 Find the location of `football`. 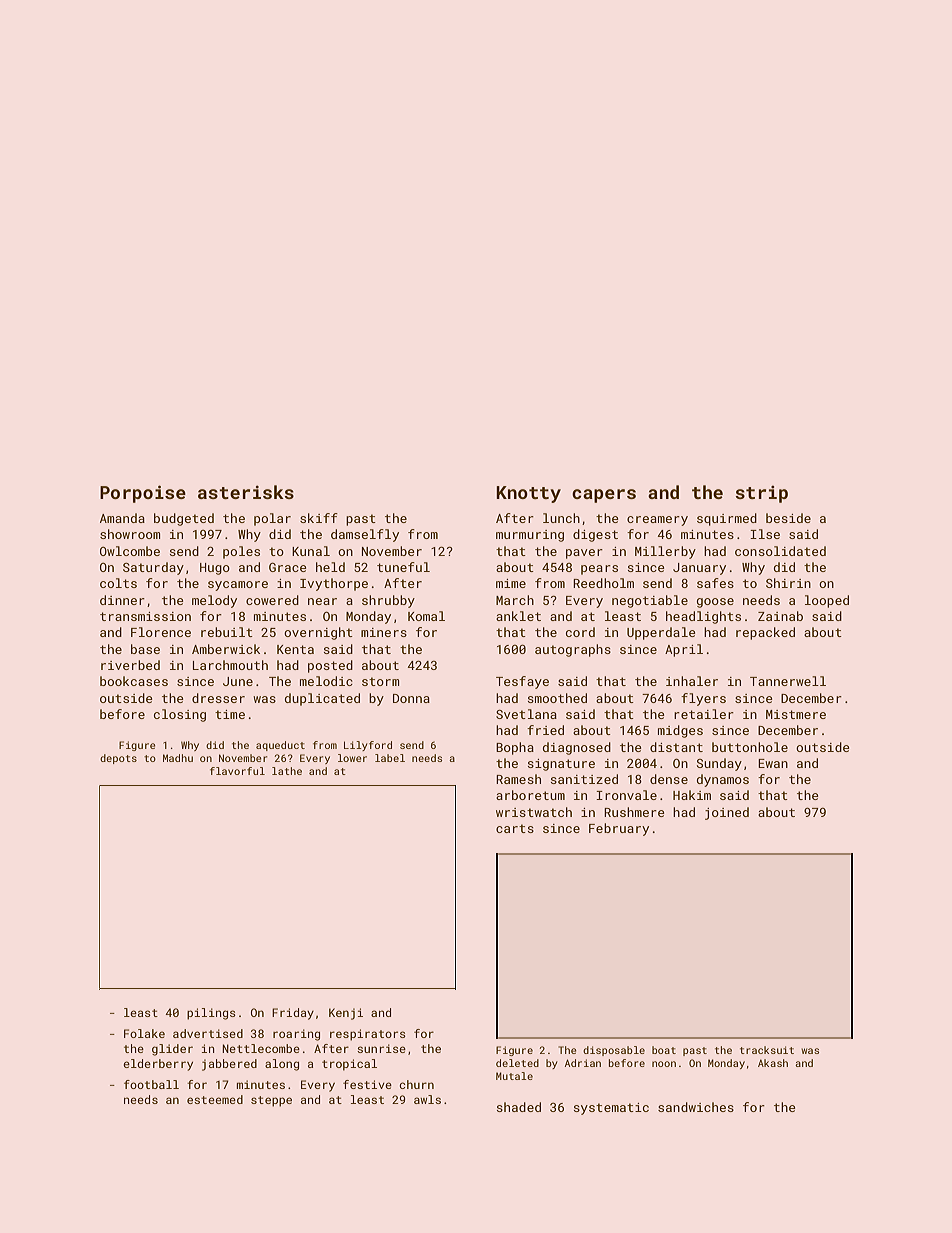

football is located at coordinates (151, 1084).
